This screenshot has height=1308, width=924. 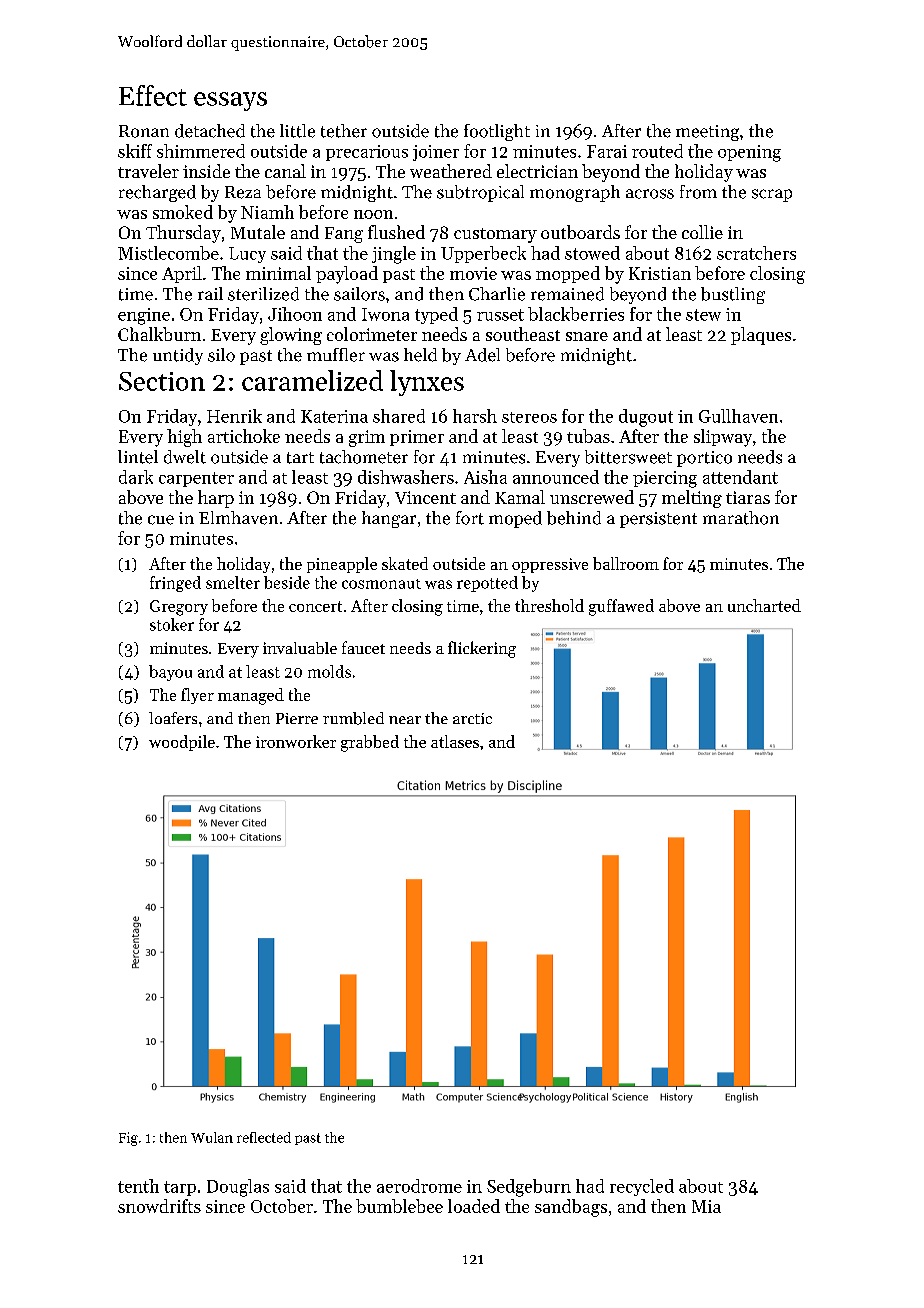 I want to click on footlight, so click(x=497, y=132).
